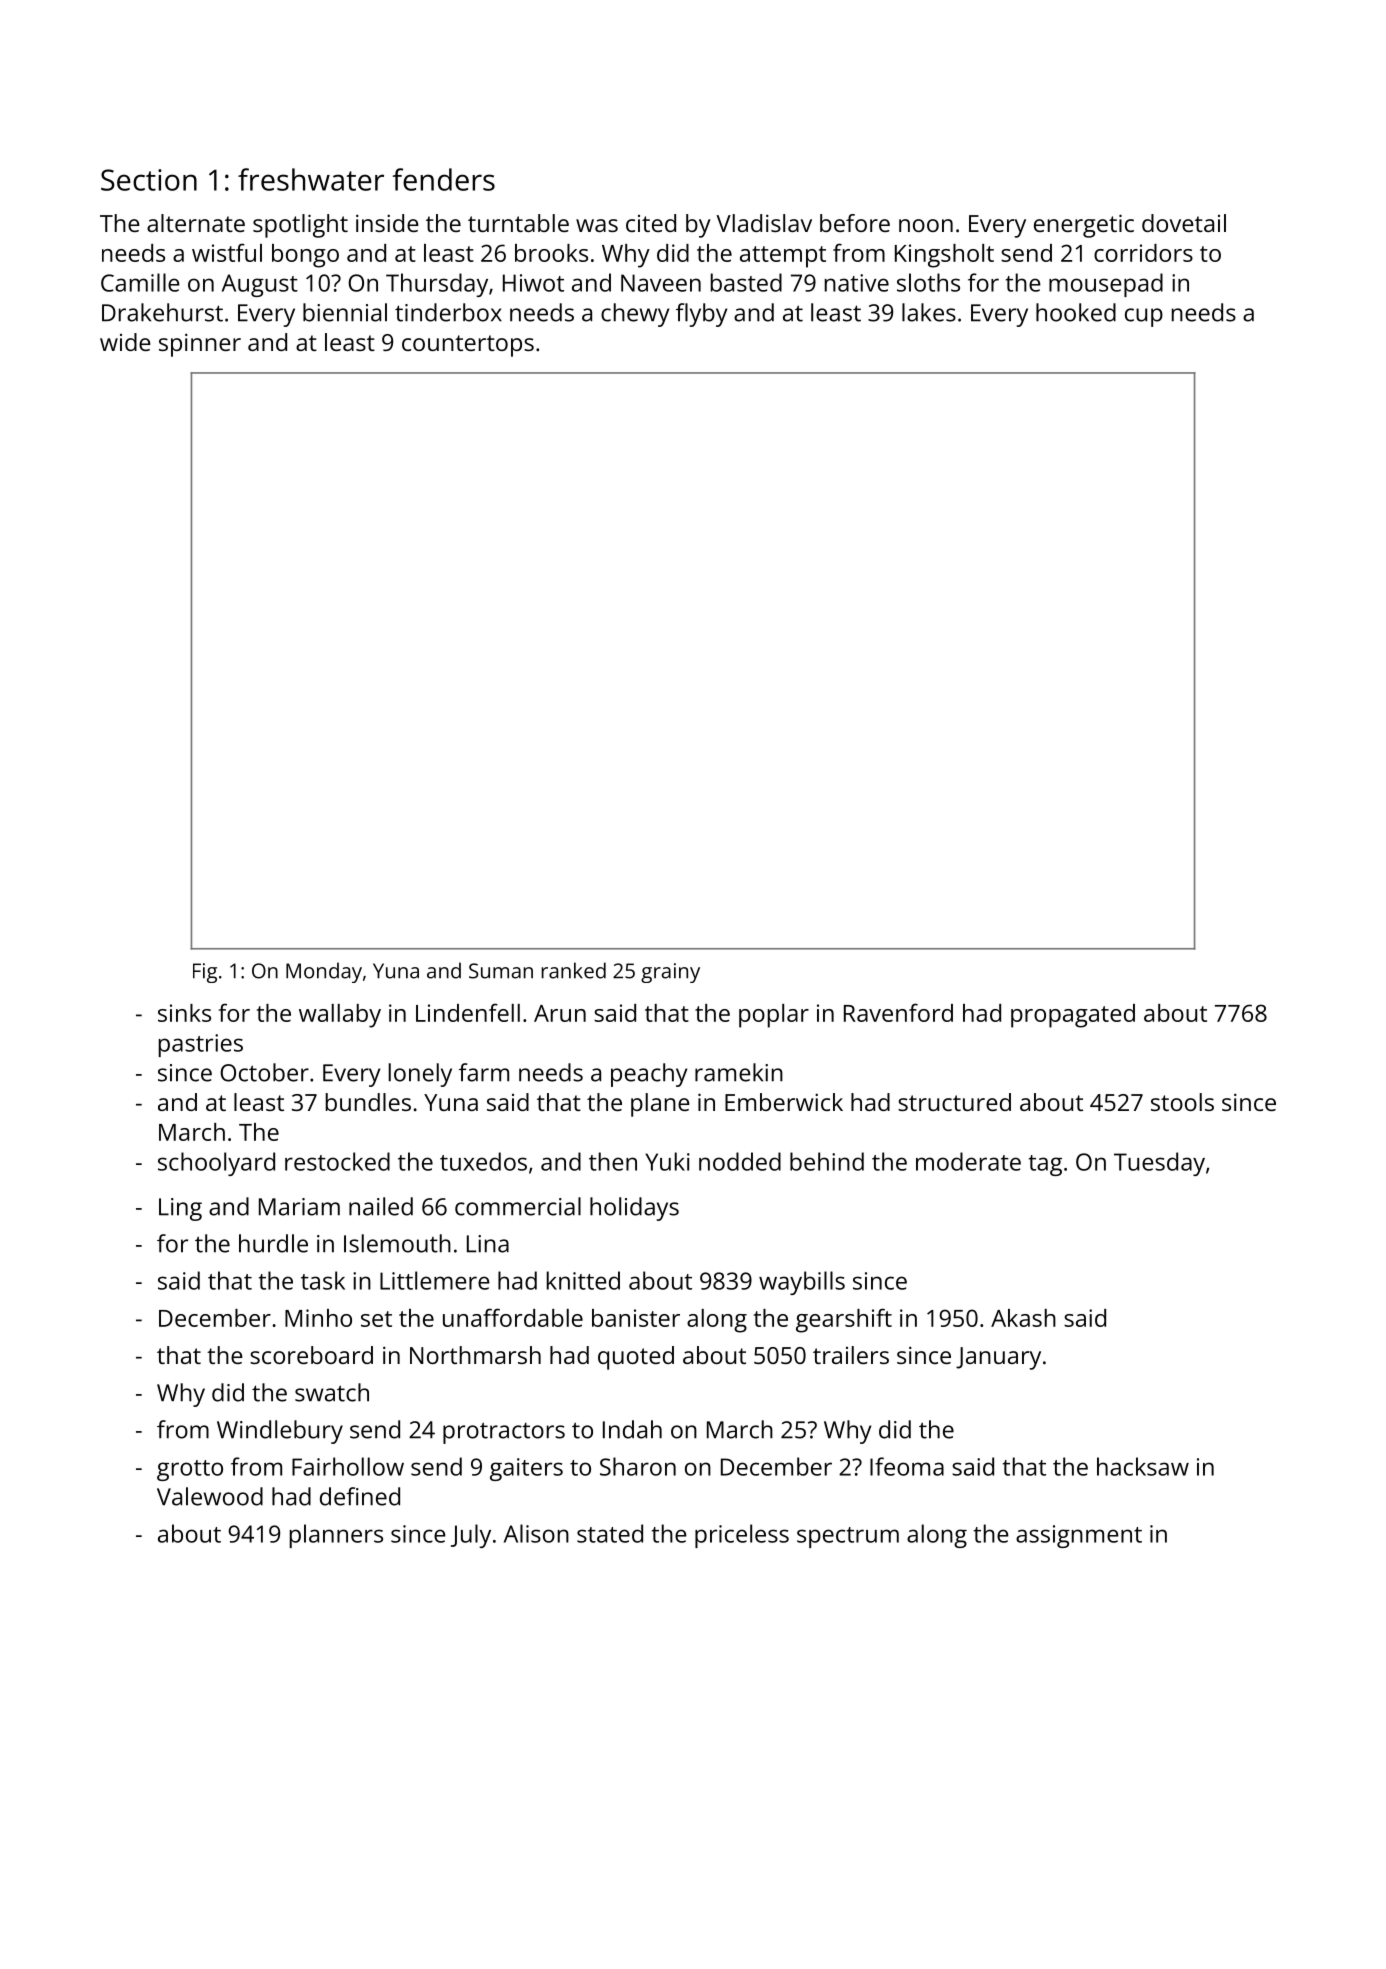 This screenshot has height=1969, width=1386. I want to click on countertops, so click(468, 346).
